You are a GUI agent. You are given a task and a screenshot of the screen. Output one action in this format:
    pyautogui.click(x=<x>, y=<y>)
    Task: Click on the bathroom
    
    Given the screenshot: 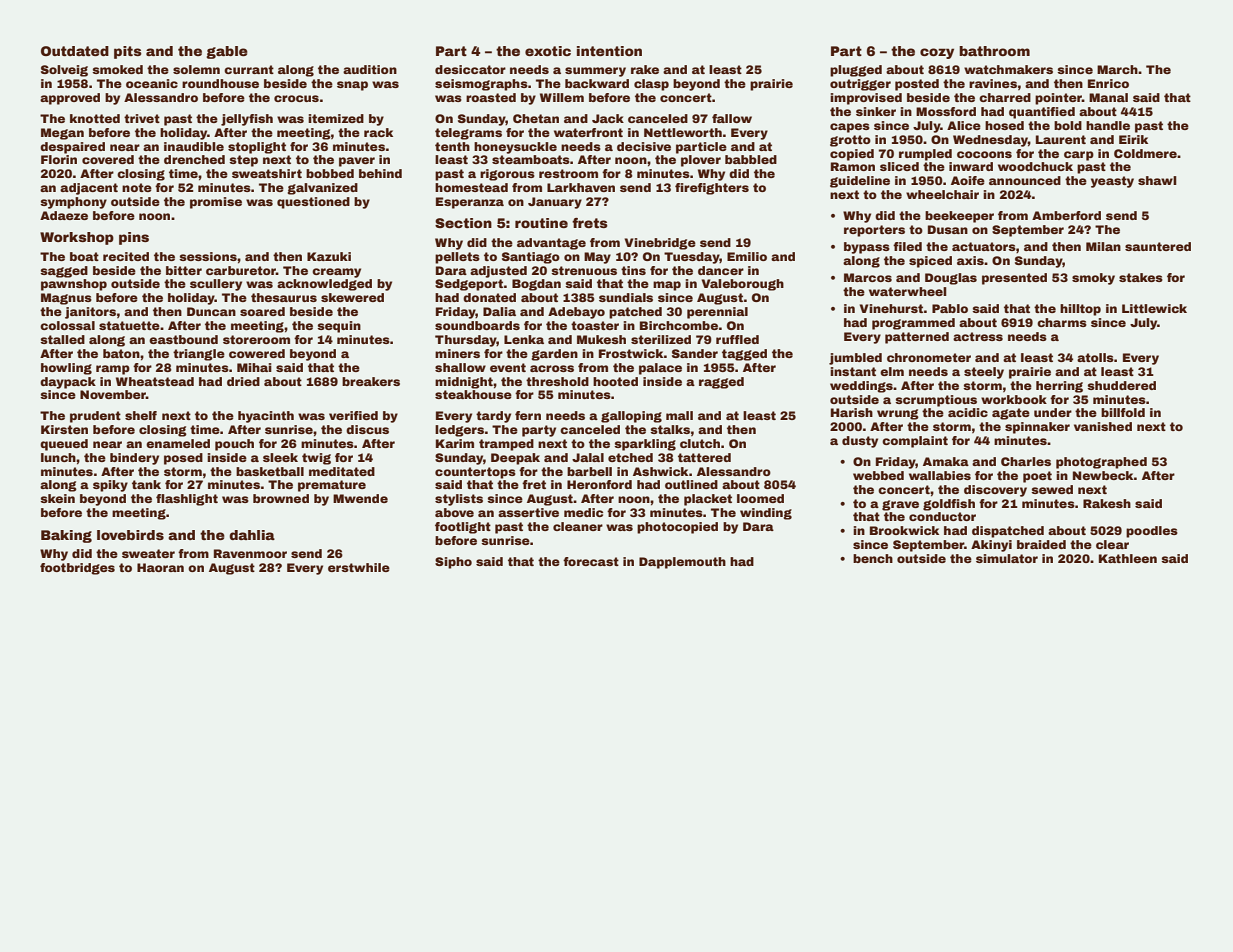 What is the action you would take?
    pyautogui.click(x=994, y=51)
